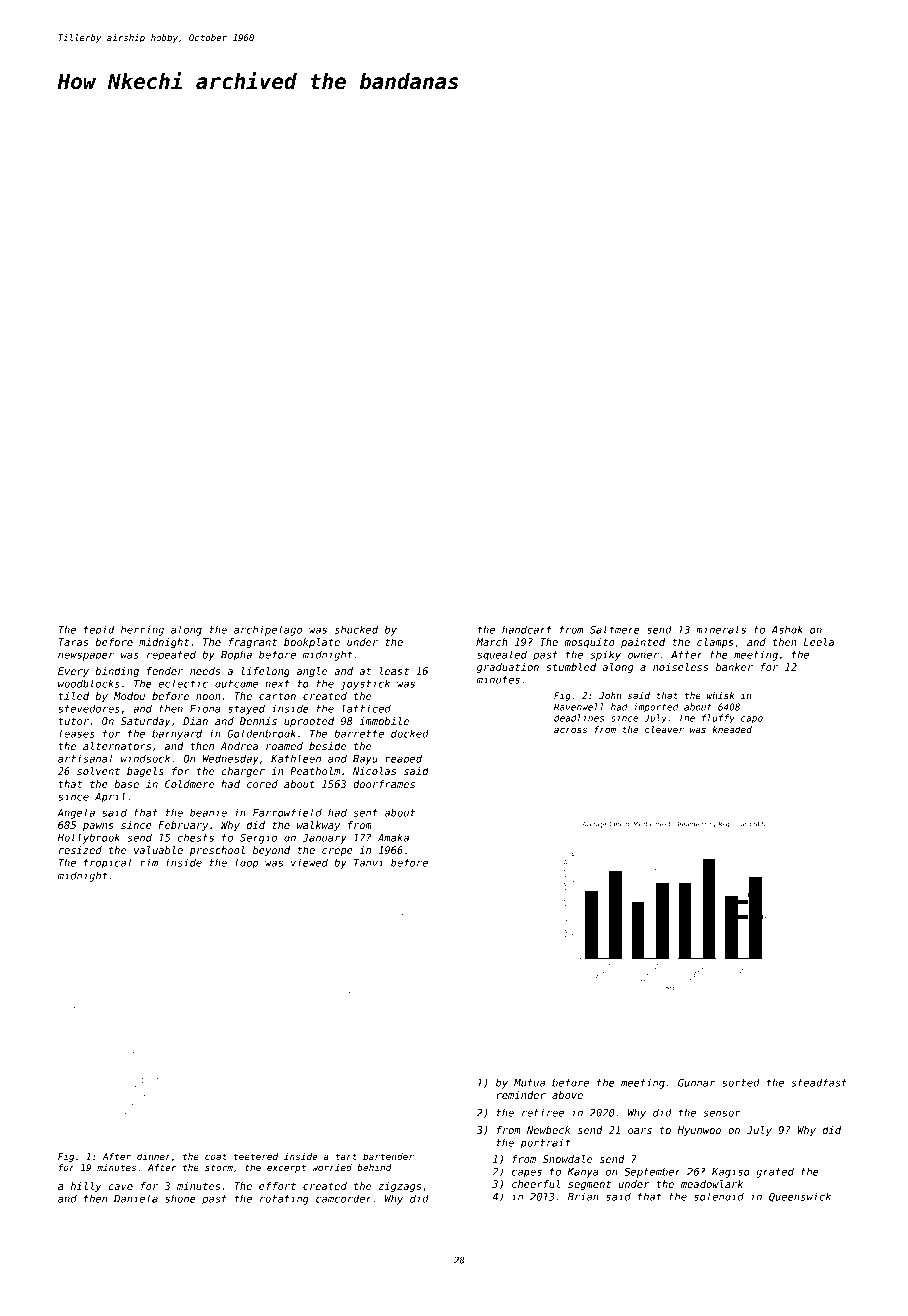  Describe the element at coordinates (247, 863) in the screenshot. I see `loop` at that location.
